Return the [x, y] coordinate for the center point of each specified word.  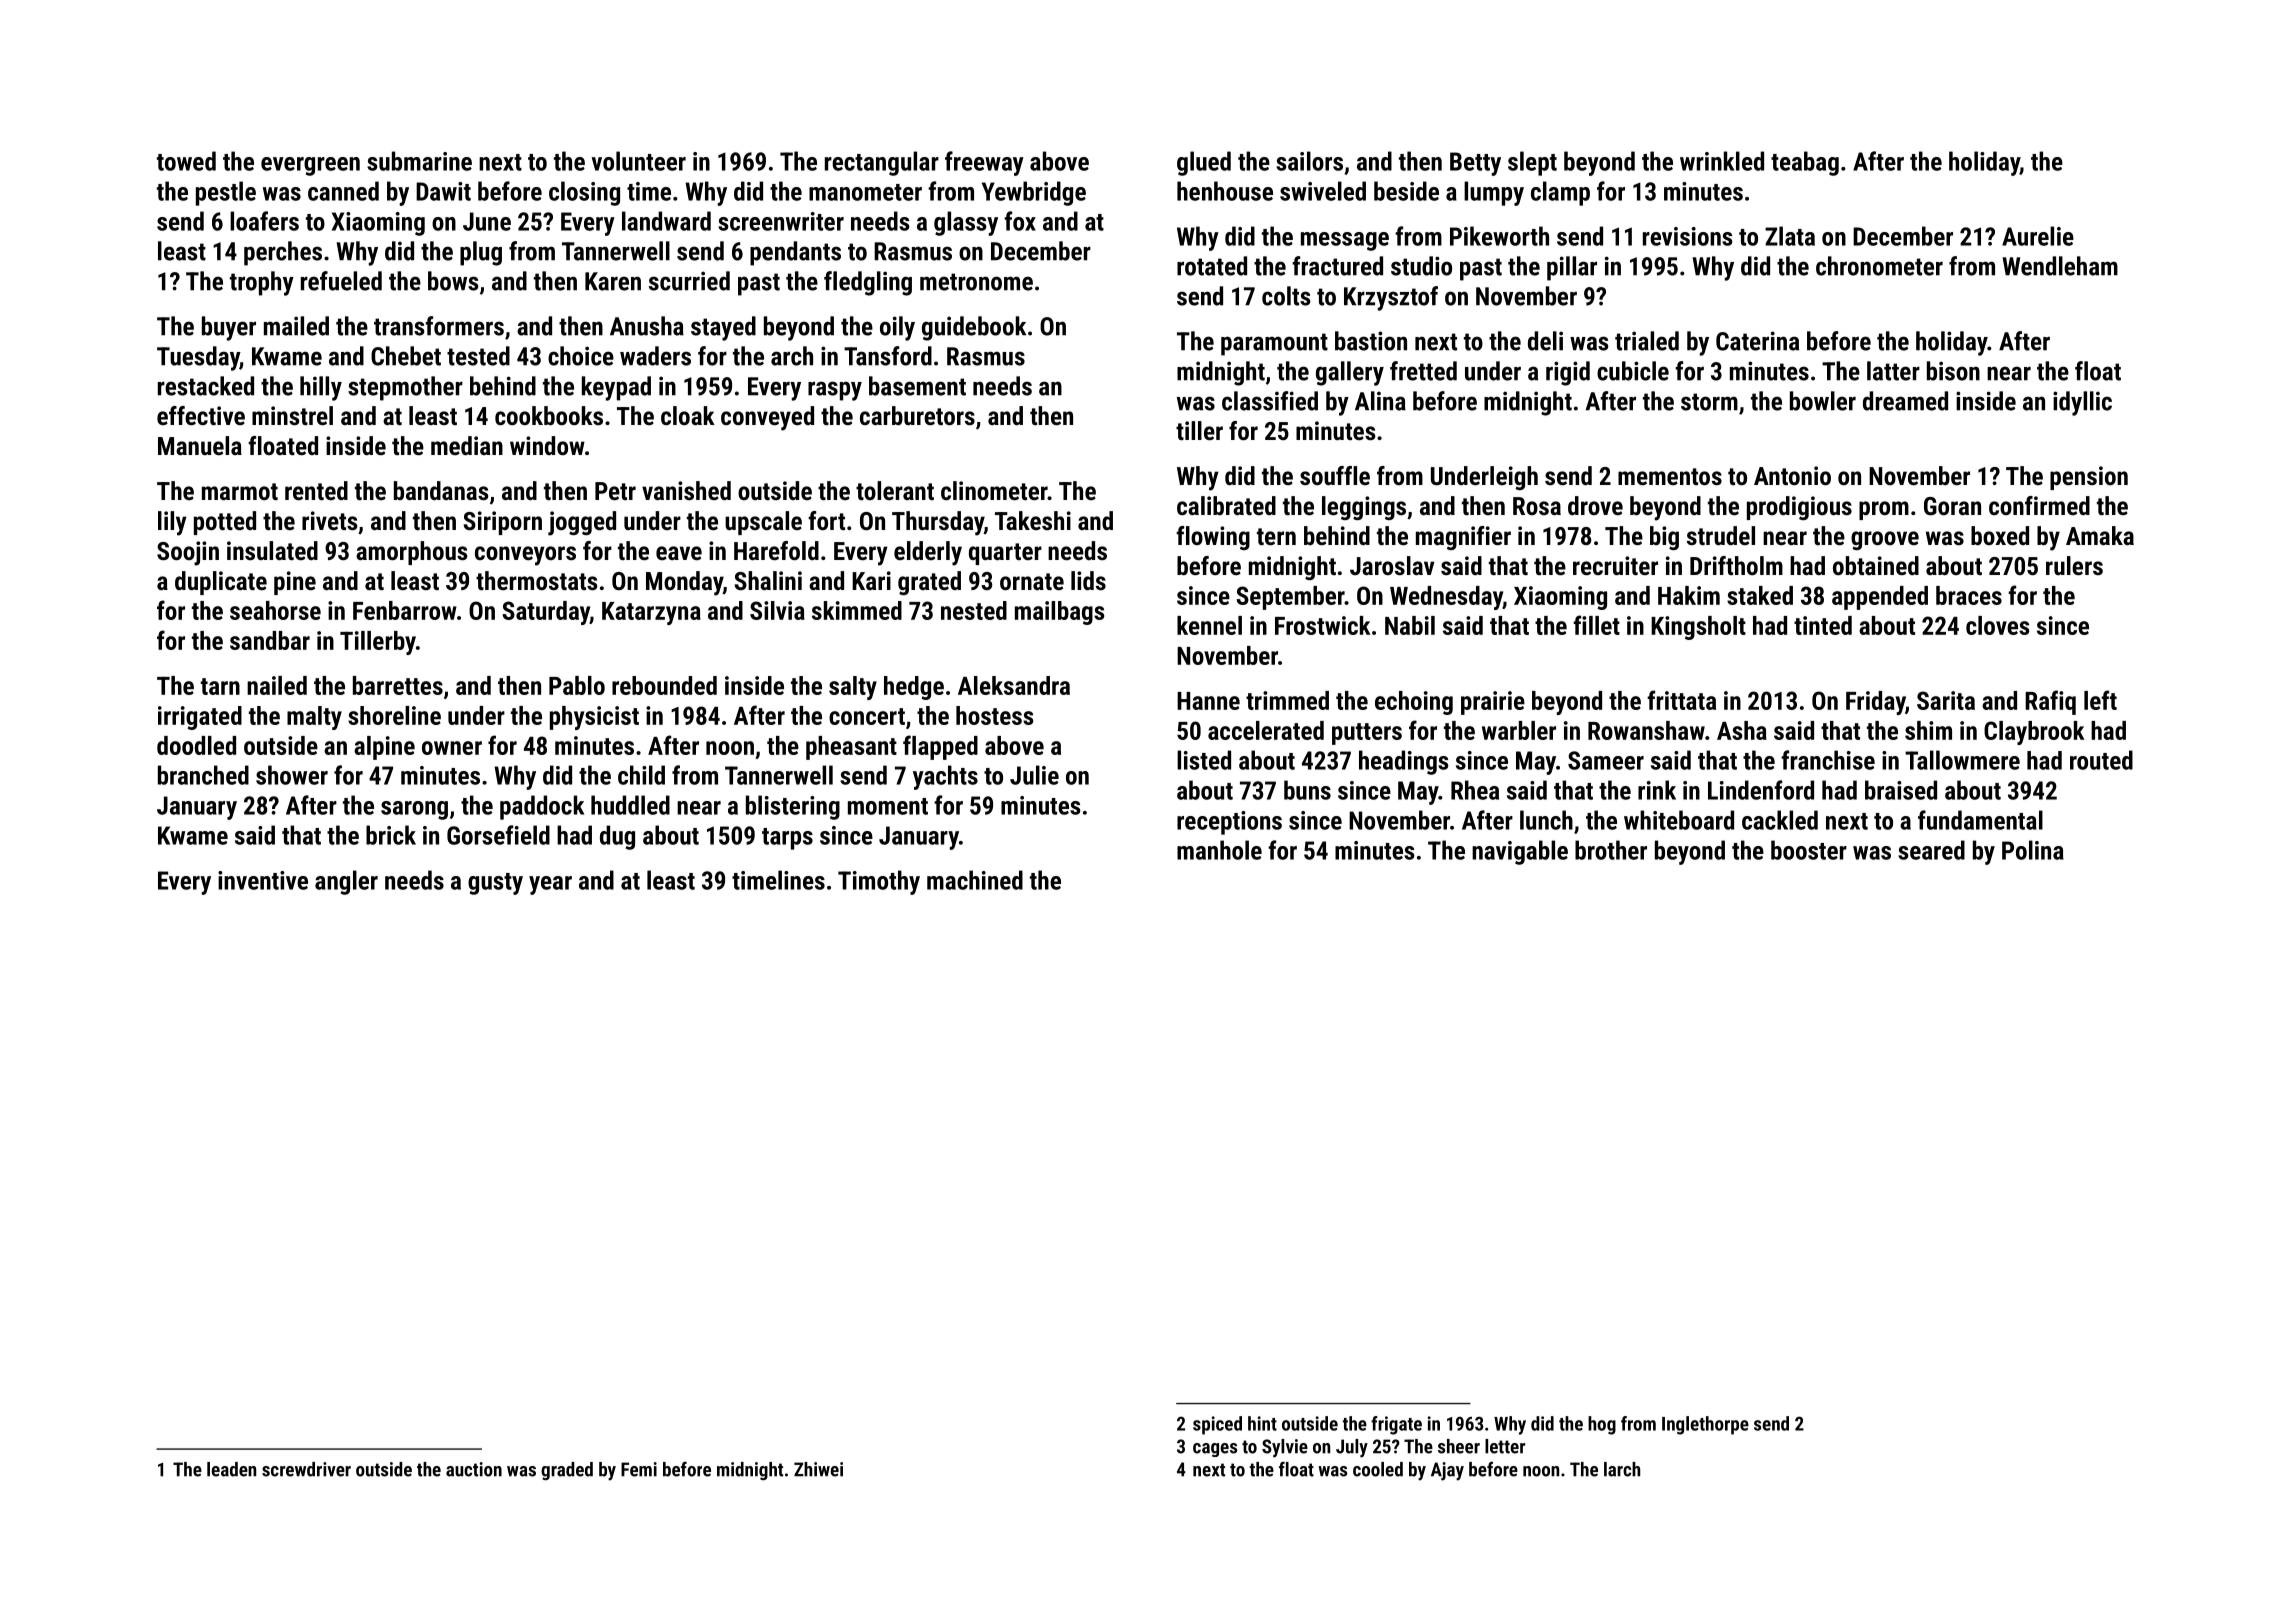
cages [1215, 1450]
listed [1204, 760]
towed [186, 161]
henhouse [1225, 191]
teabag [1805, 163]
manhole [1219, 850]
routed [2101, 760]
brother [1611, 850]
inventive [263, 880]
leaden [231, 1469]
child [641, 775]
